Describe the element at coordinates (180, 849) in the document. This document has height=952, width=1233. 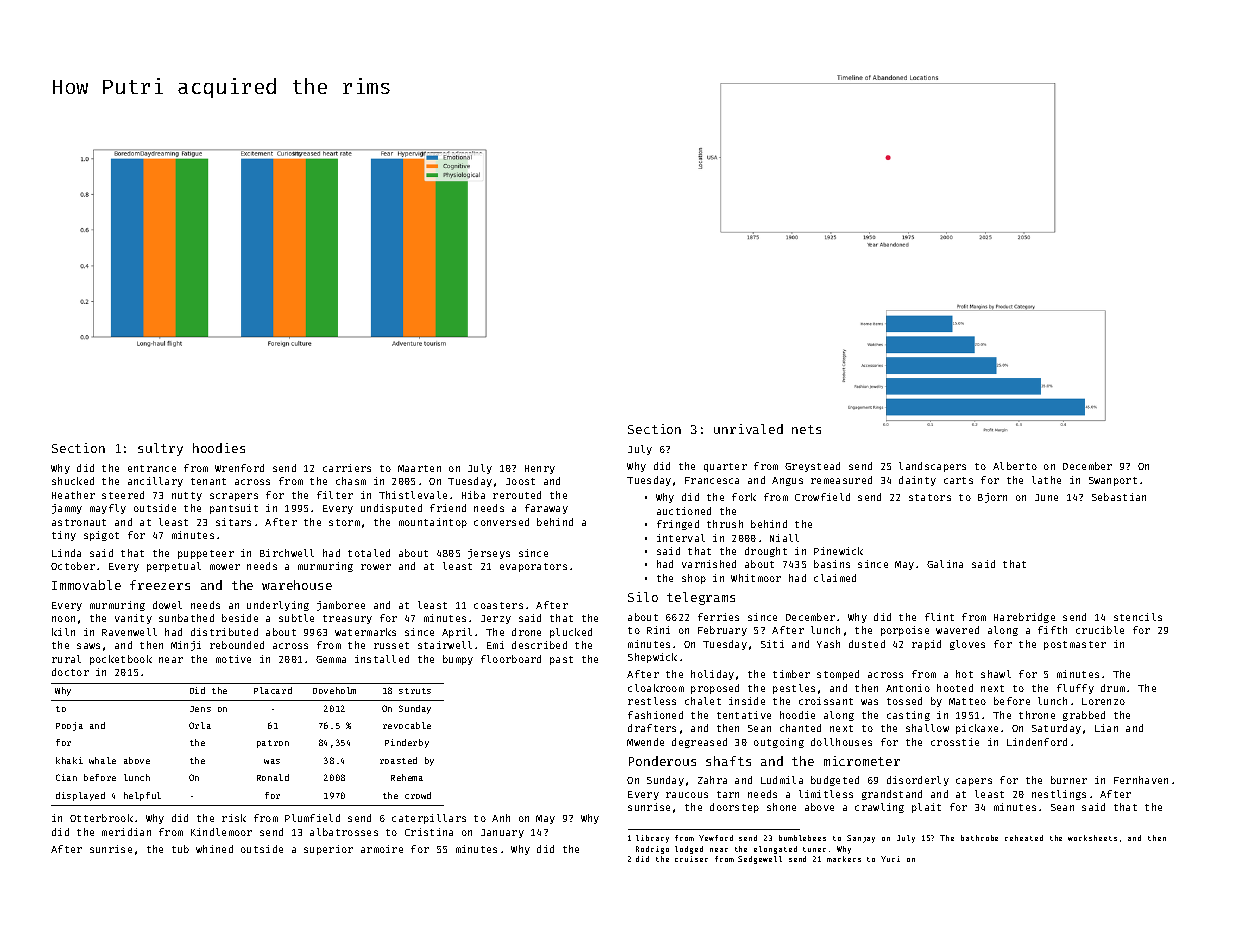
I see `tub` at that location.
